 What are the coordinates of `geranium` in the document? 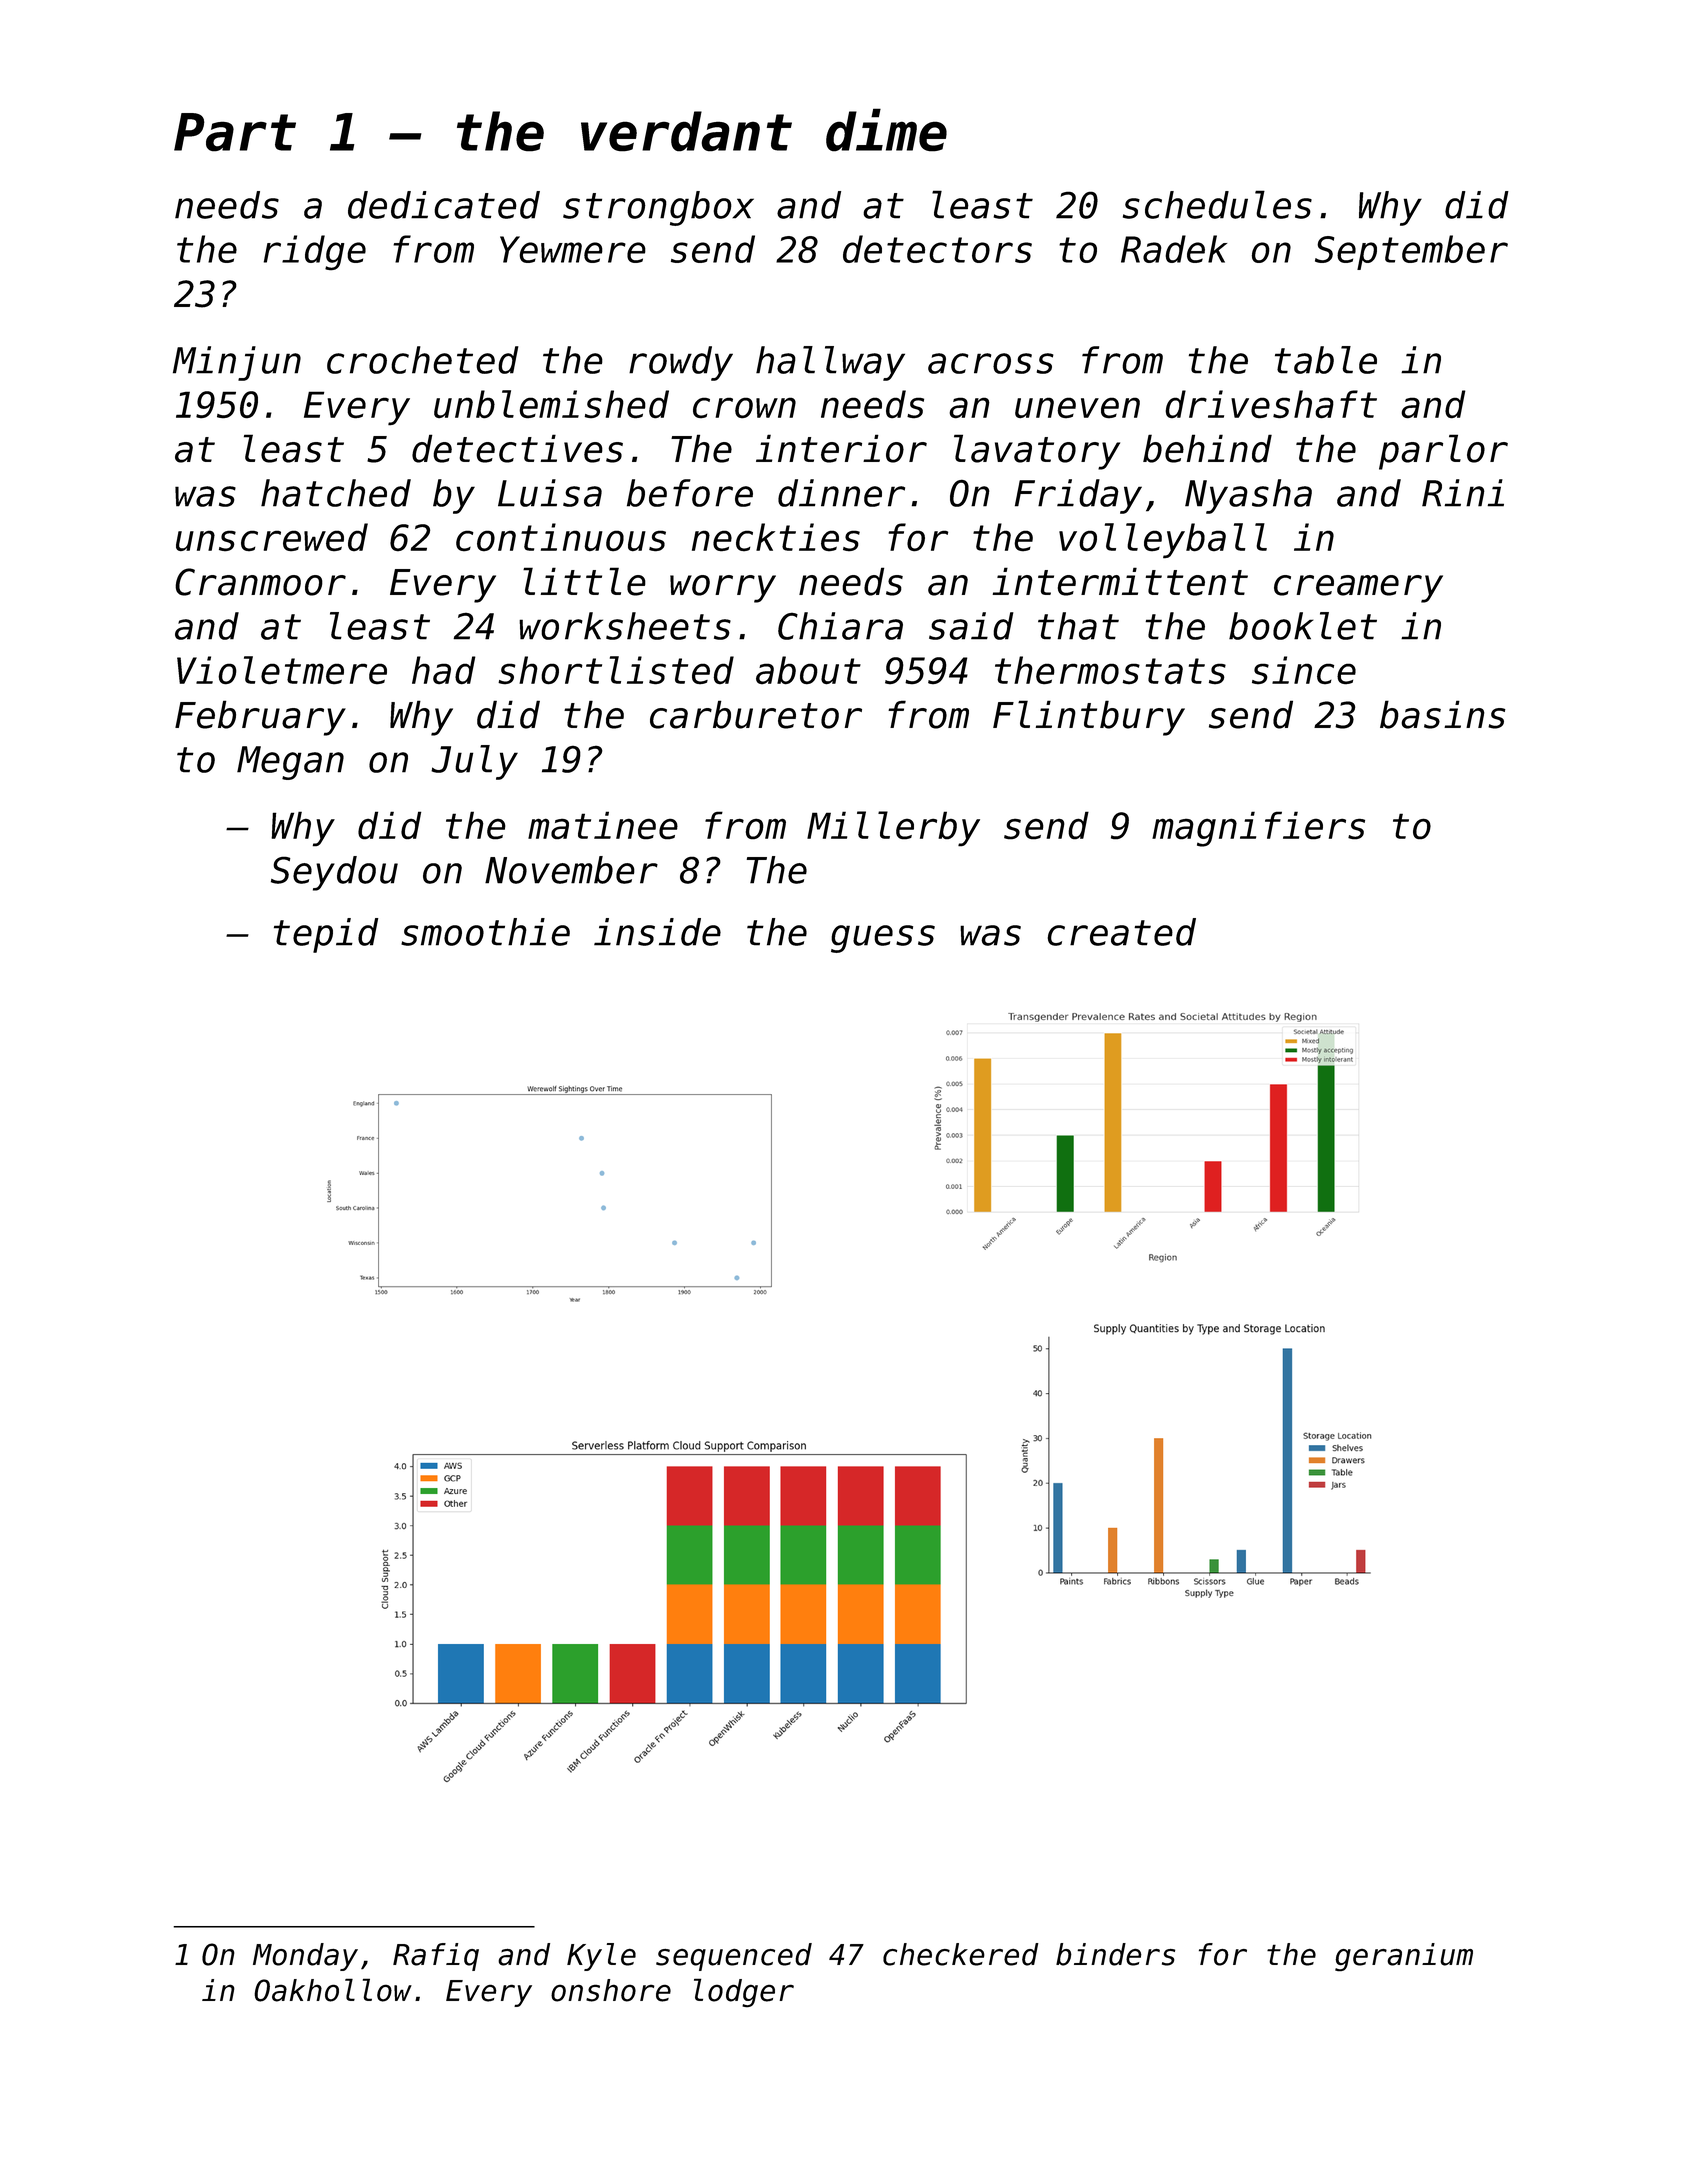 It's located at (1404, 1957).
